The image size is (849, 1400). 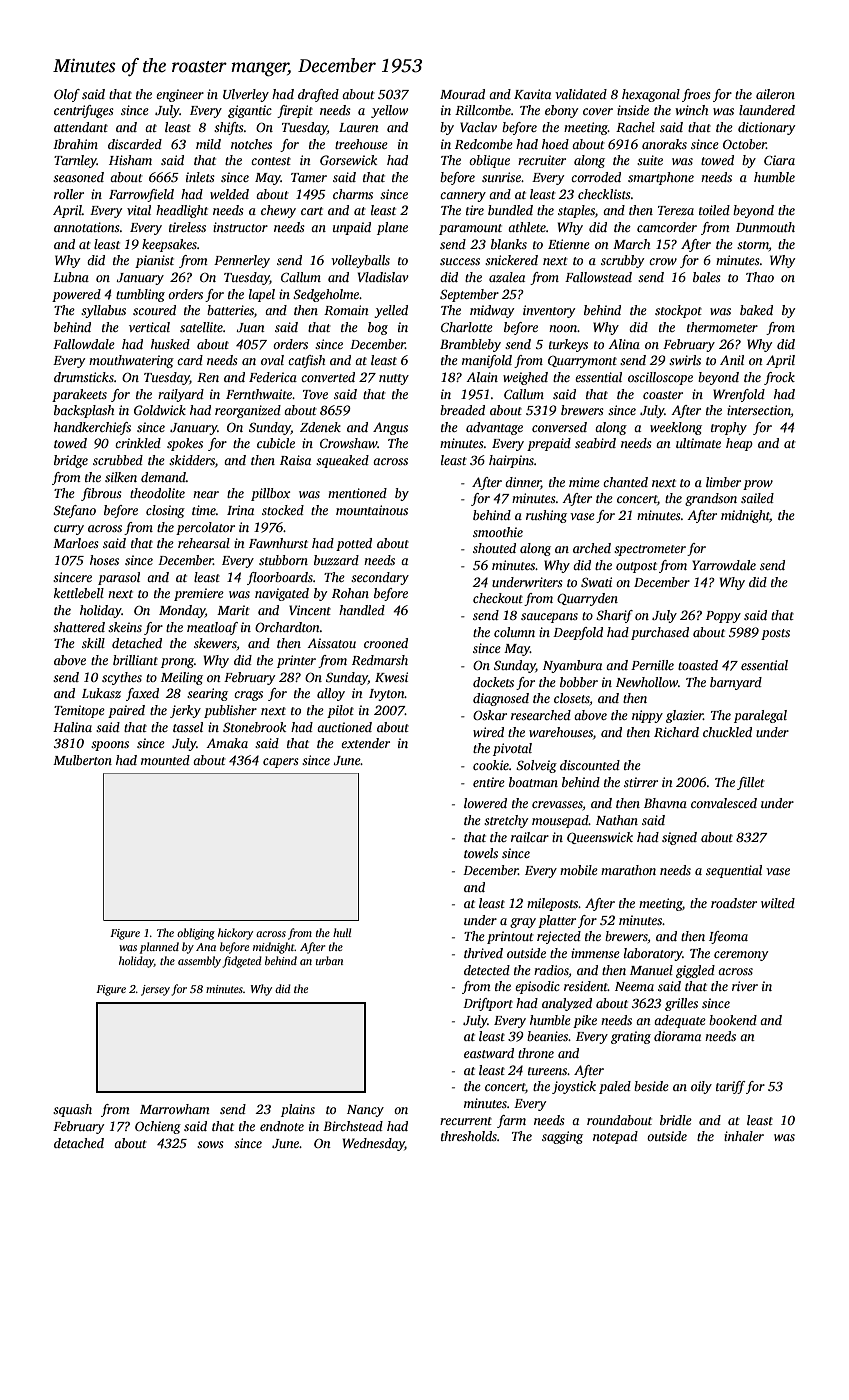 What do you see at coordinates (69, 530) in the page?
I see `curry` at bounding box center [69, 530].
